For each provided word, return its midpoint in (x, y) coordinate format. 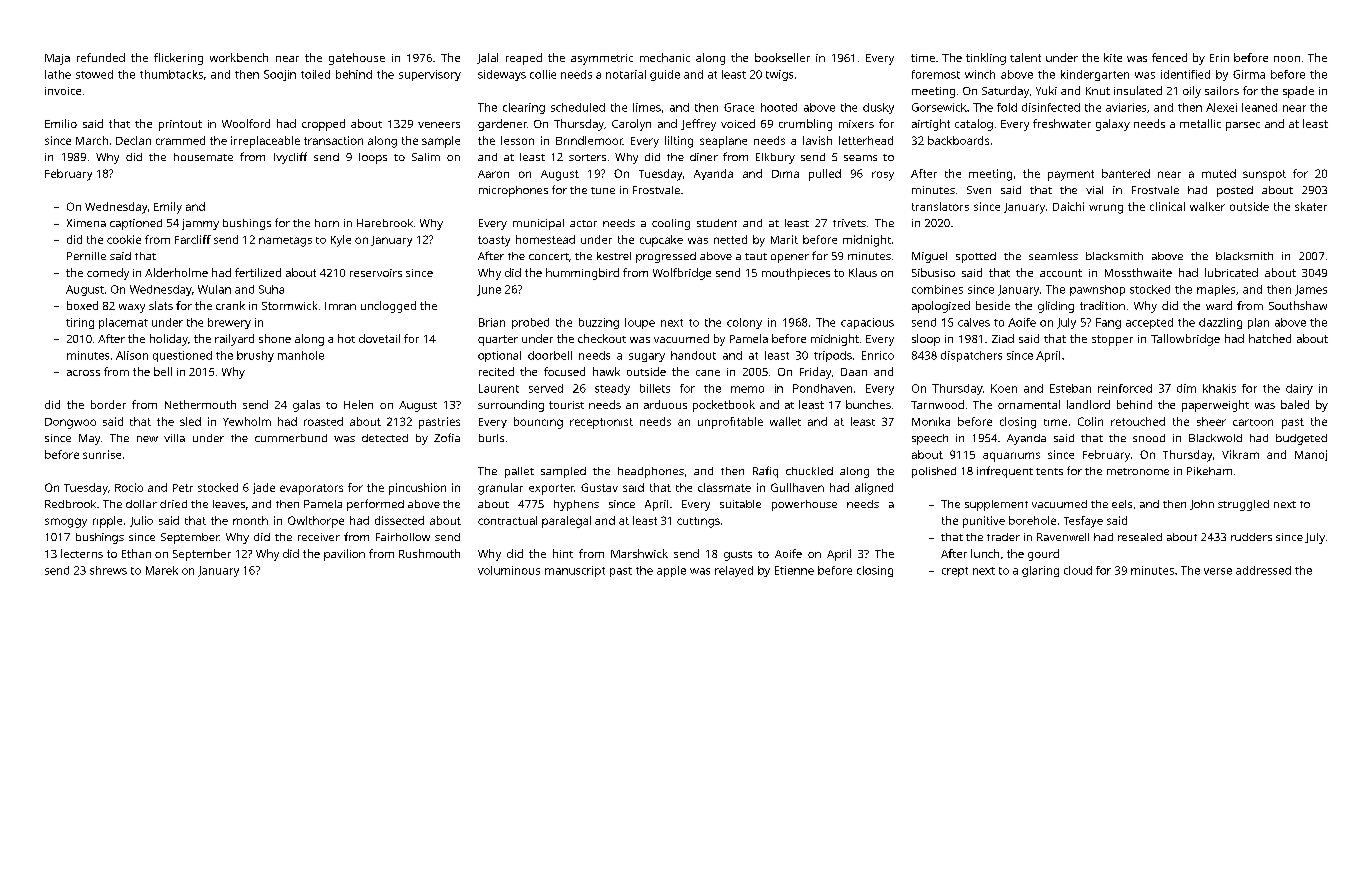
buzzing (599, 323)
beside (993, 305)
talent (1025, 57)
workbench (239, 57)
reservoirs (376, 273)
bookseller (782, 57)
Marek (162, 570)
